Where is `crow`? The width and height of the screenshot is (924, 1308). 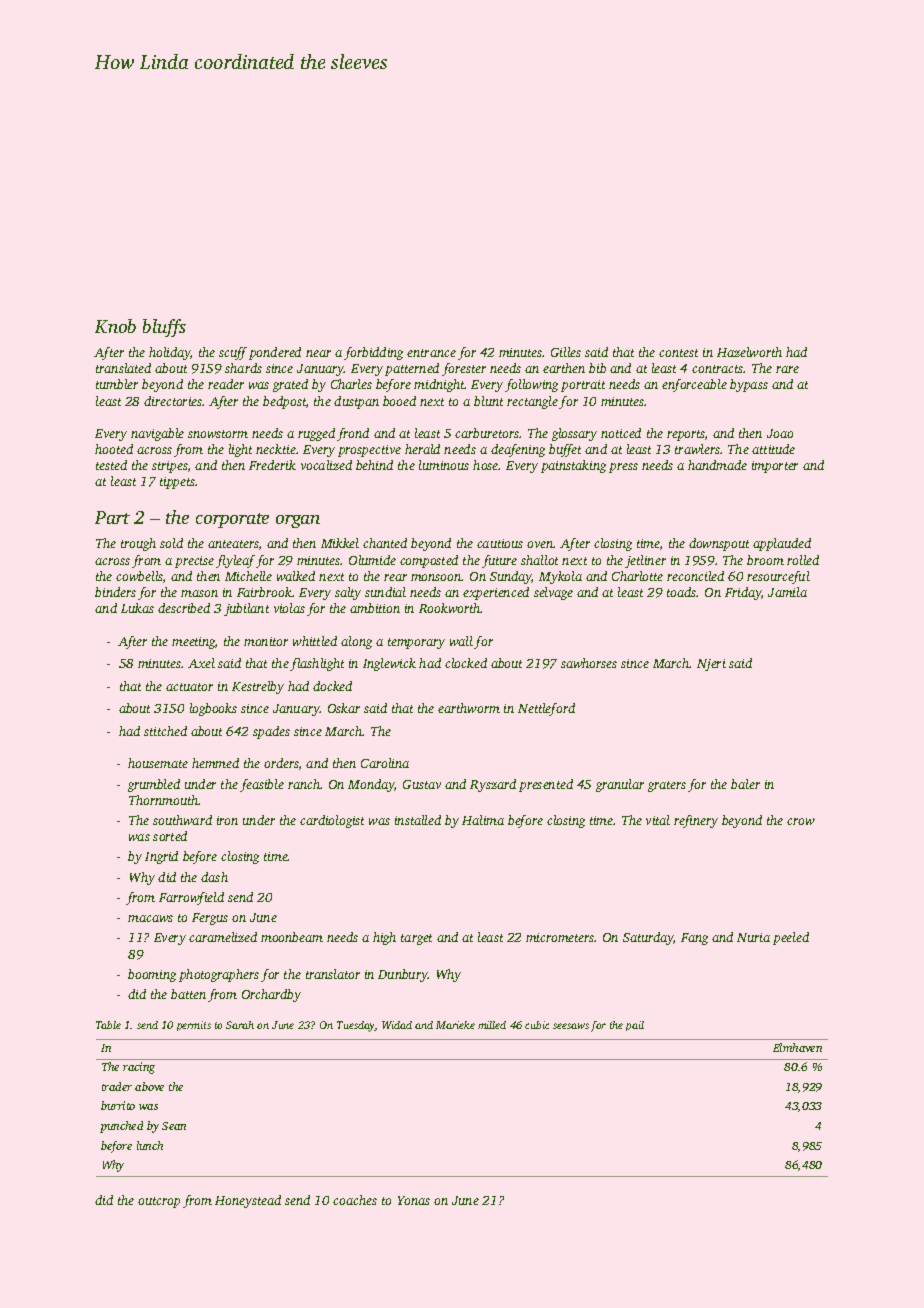 crow is located at coordinates (801, 821).
